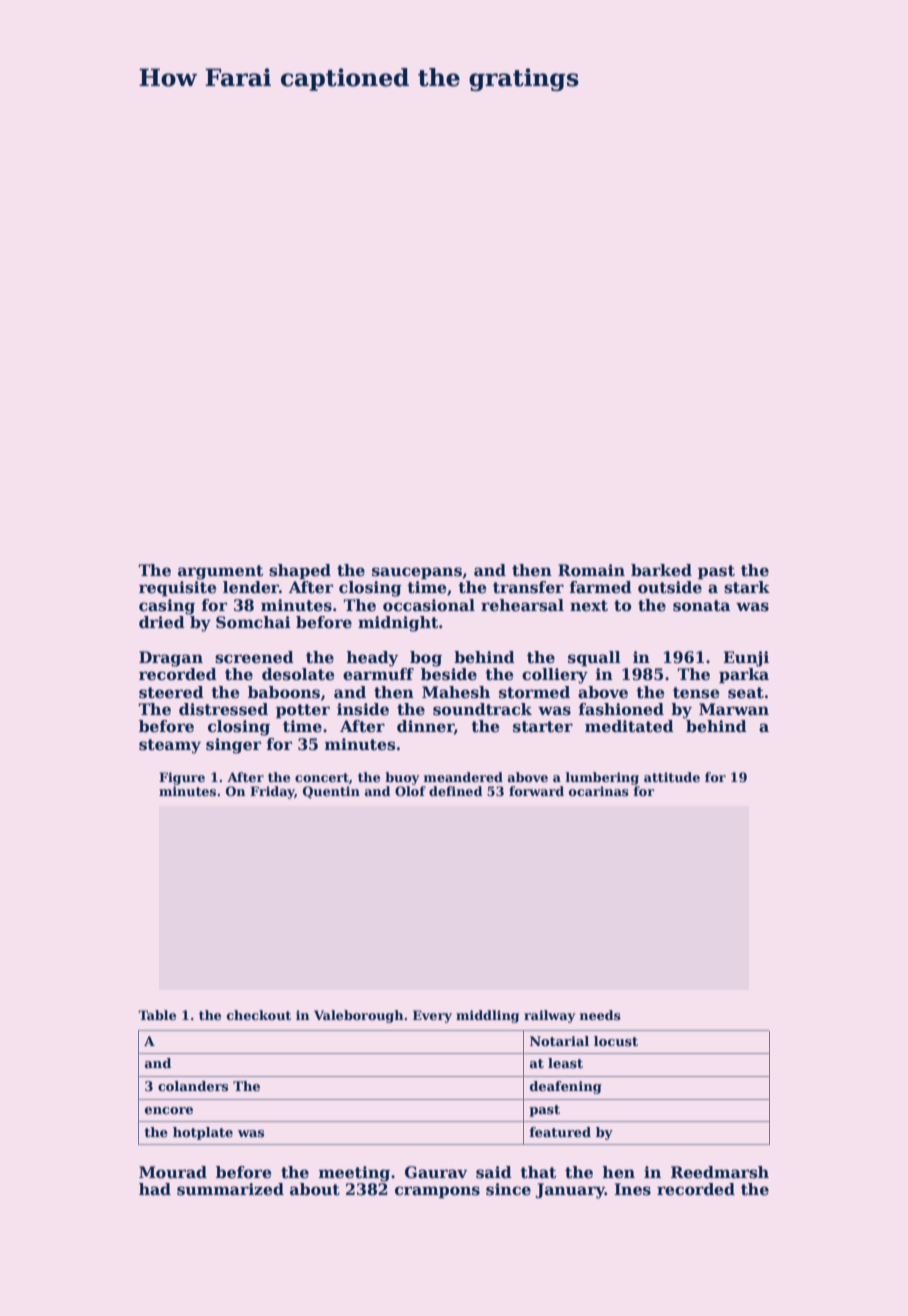  Describe the element at coordinates (182, 778) in the image. I see `Figure` at that location.
